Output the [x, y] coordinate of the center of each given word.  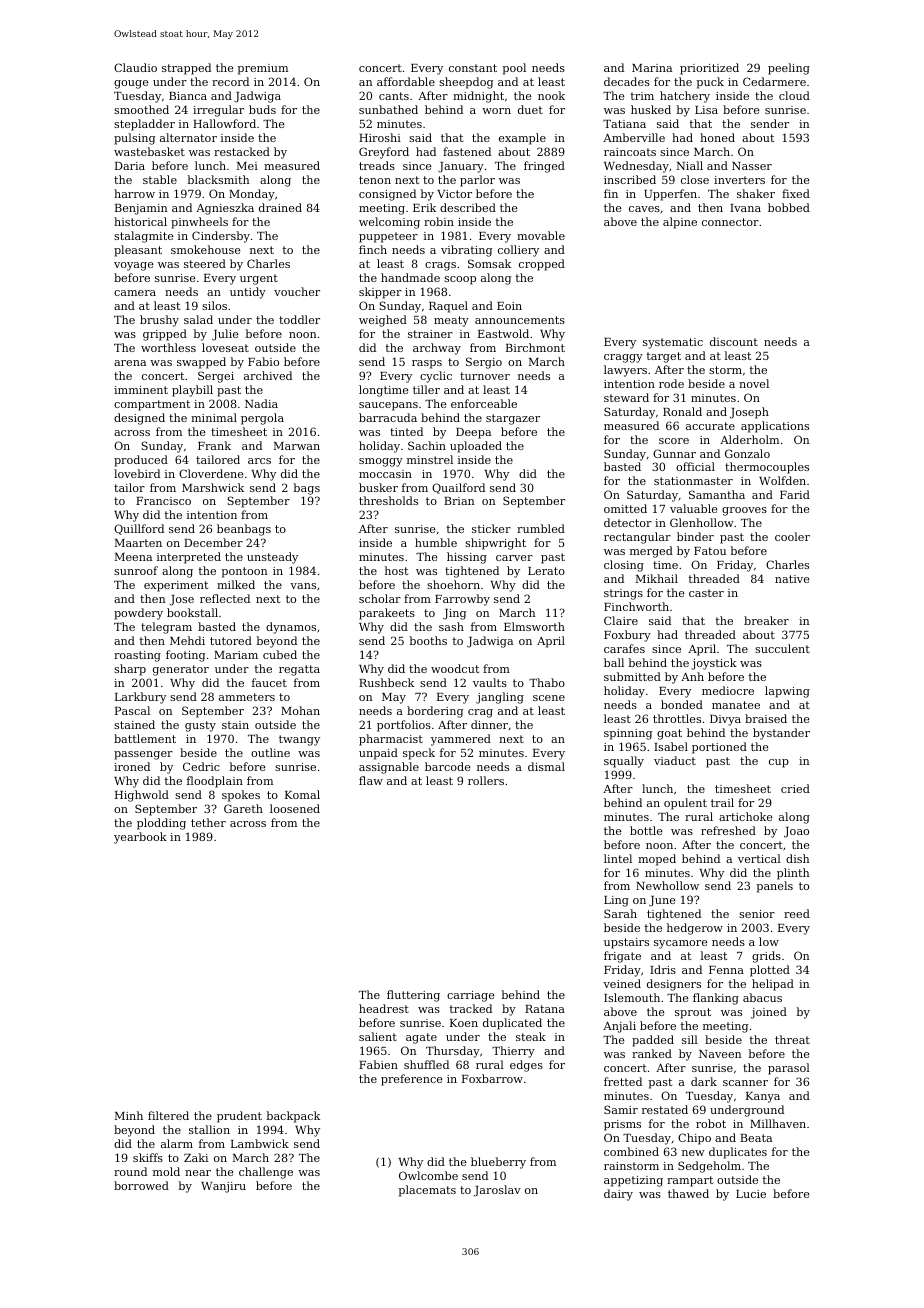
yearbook [140, 838]
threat [792, 1039]
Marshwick [213, 487]
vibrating [466, 251]
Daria [130, 166]
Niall [689, 165]
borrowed [141, 1185]
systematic [673, 343]
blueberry [498, 1163]
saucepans [388, 406]
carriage [471, 996]
